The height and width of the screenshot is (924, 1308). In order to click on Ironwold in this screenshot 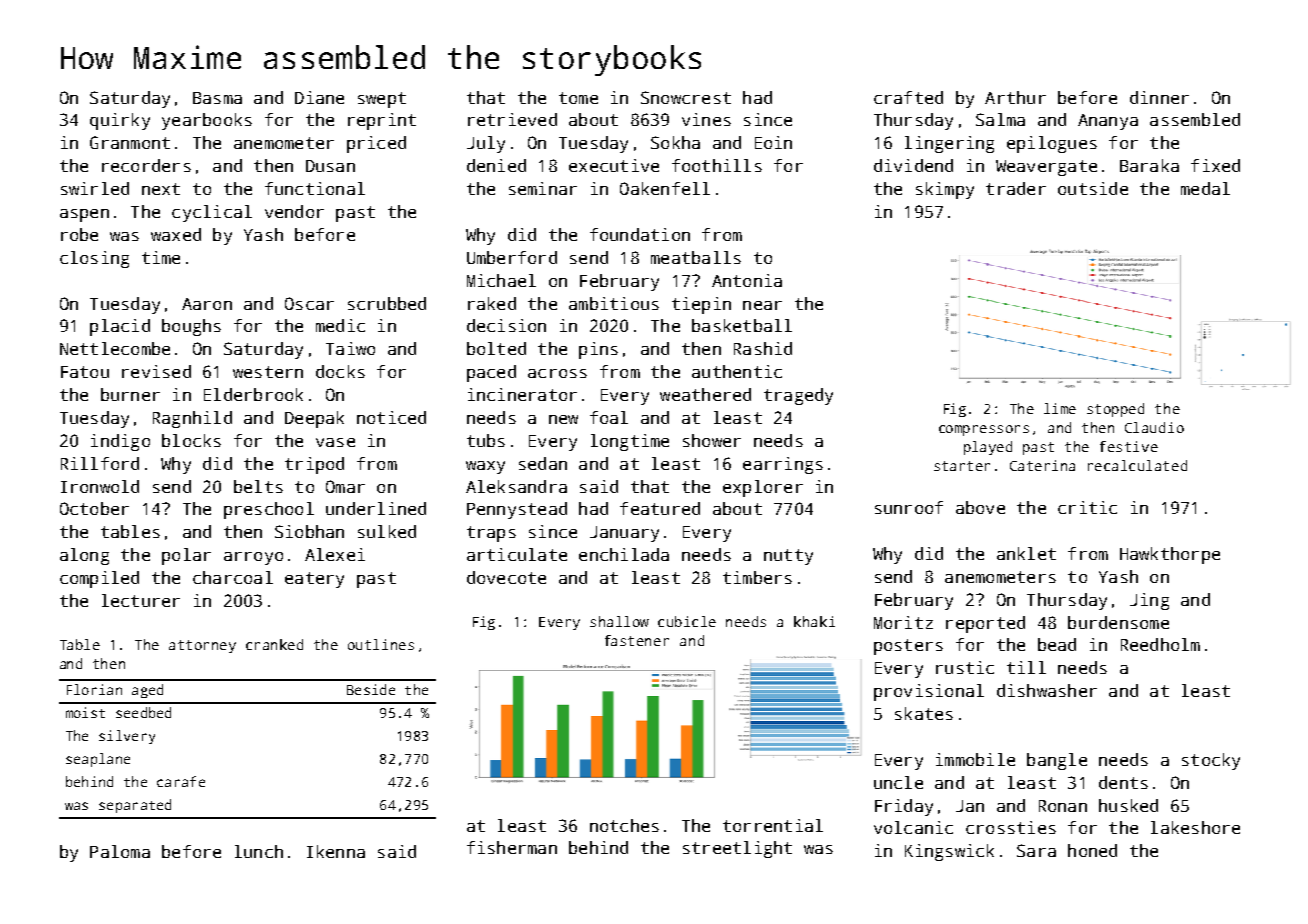, I will do `click(100, 486)`.
